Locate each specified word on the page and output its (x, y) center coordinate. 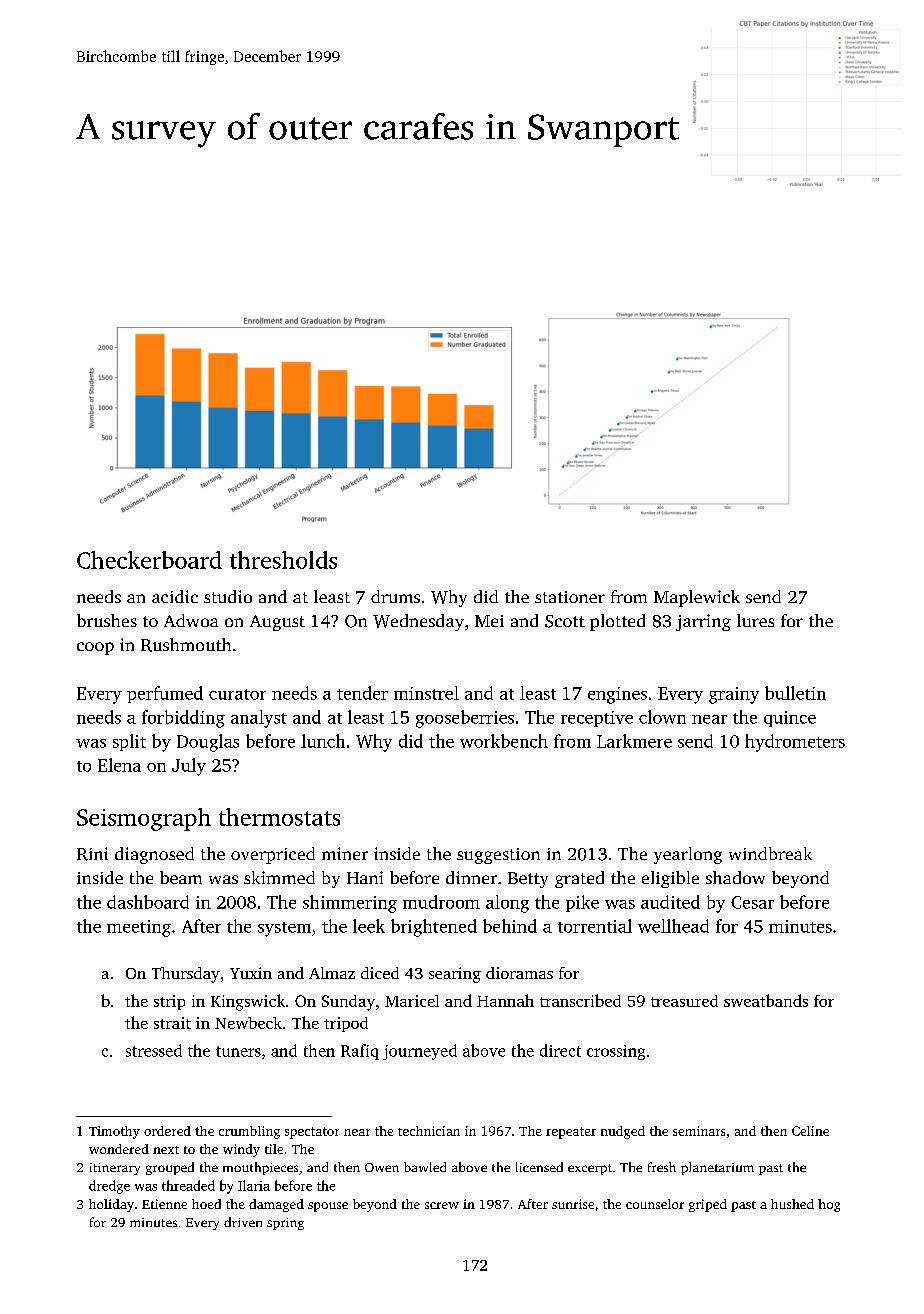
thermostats (279, 817)
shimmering (350, 904)
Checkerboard (149, 560)
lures (755, 620)
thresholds (283, 560)
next (166, 1150)
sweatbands (766, 1000)
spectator (312, 1133)
